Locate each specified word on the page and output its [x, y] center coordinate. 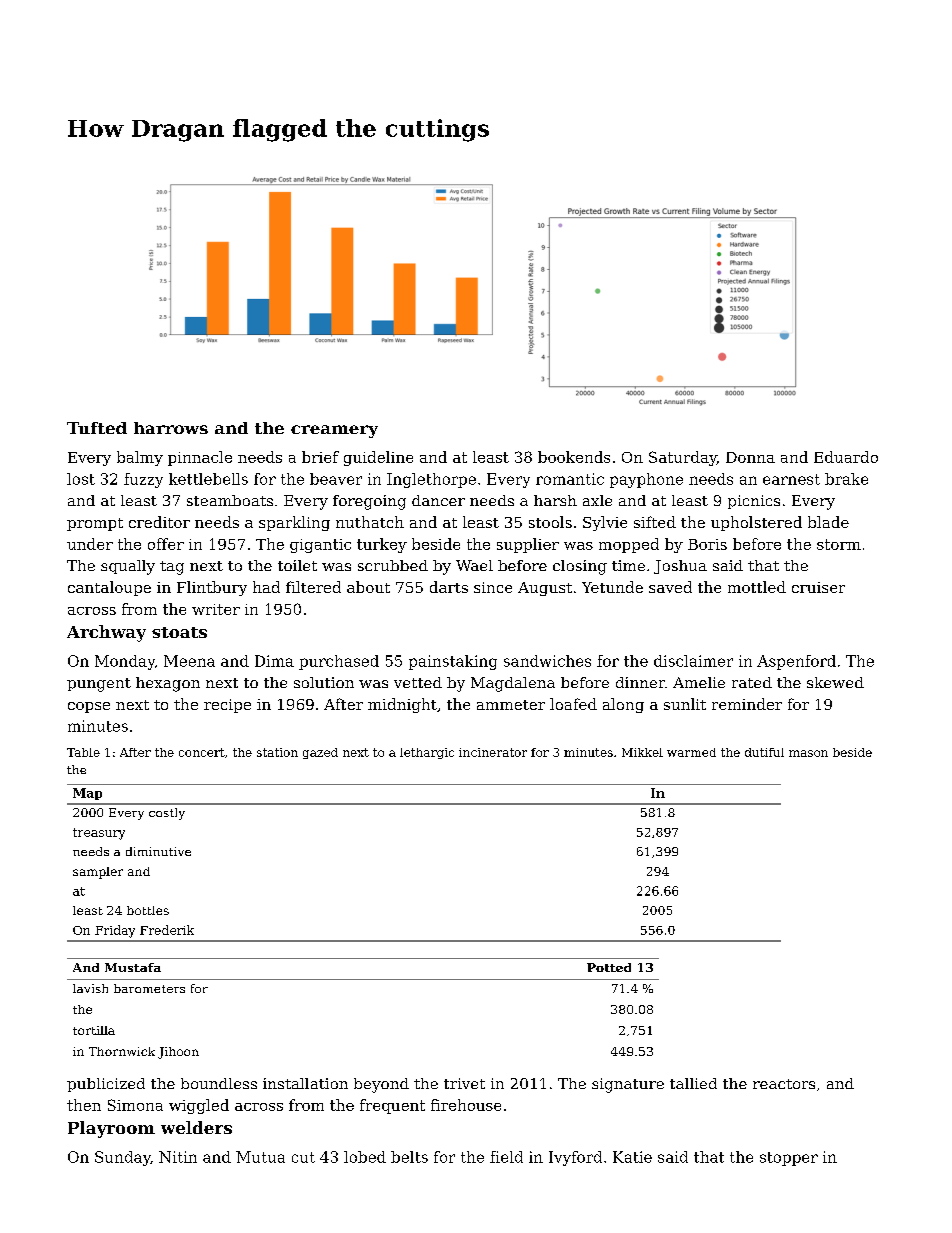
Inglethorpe [431, 480]
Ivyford [575, 1158]
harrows [171, 428]
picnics [754, 502]
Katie [632, 1157]
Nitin [178, 1157]
